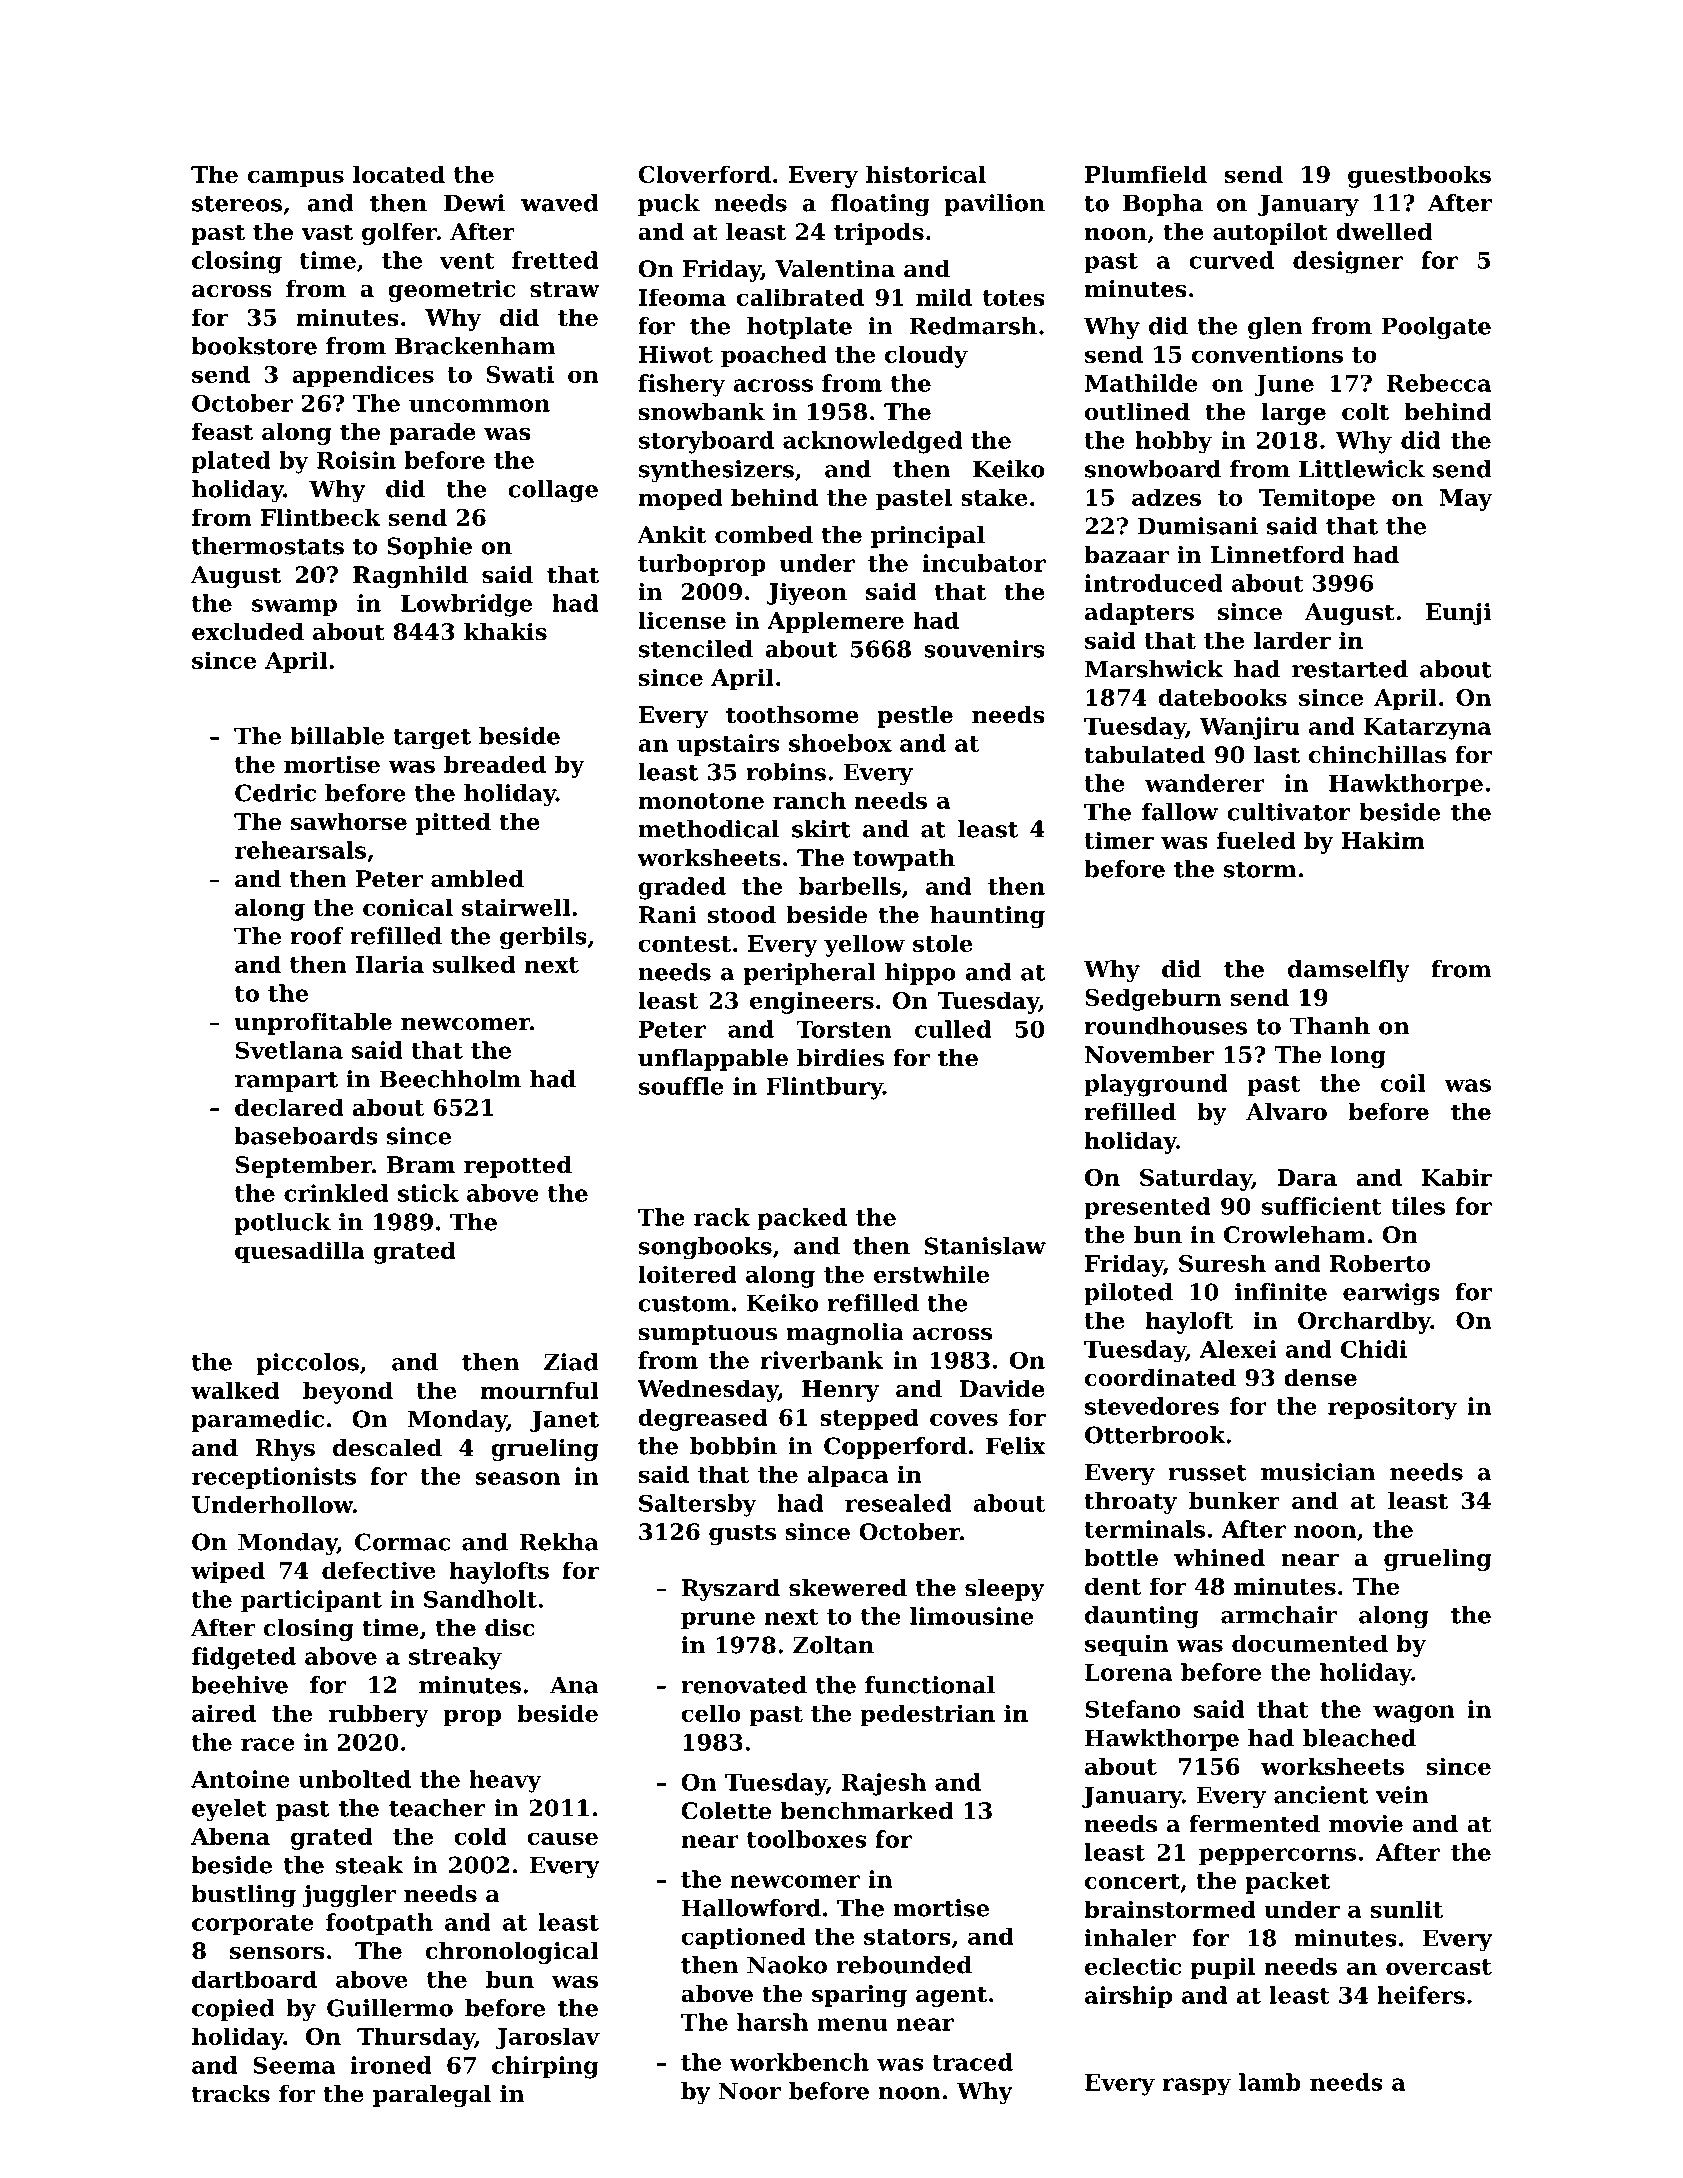  Describe the element at coordinates (835, 269) in the page. I see `Valentina` at that location.
